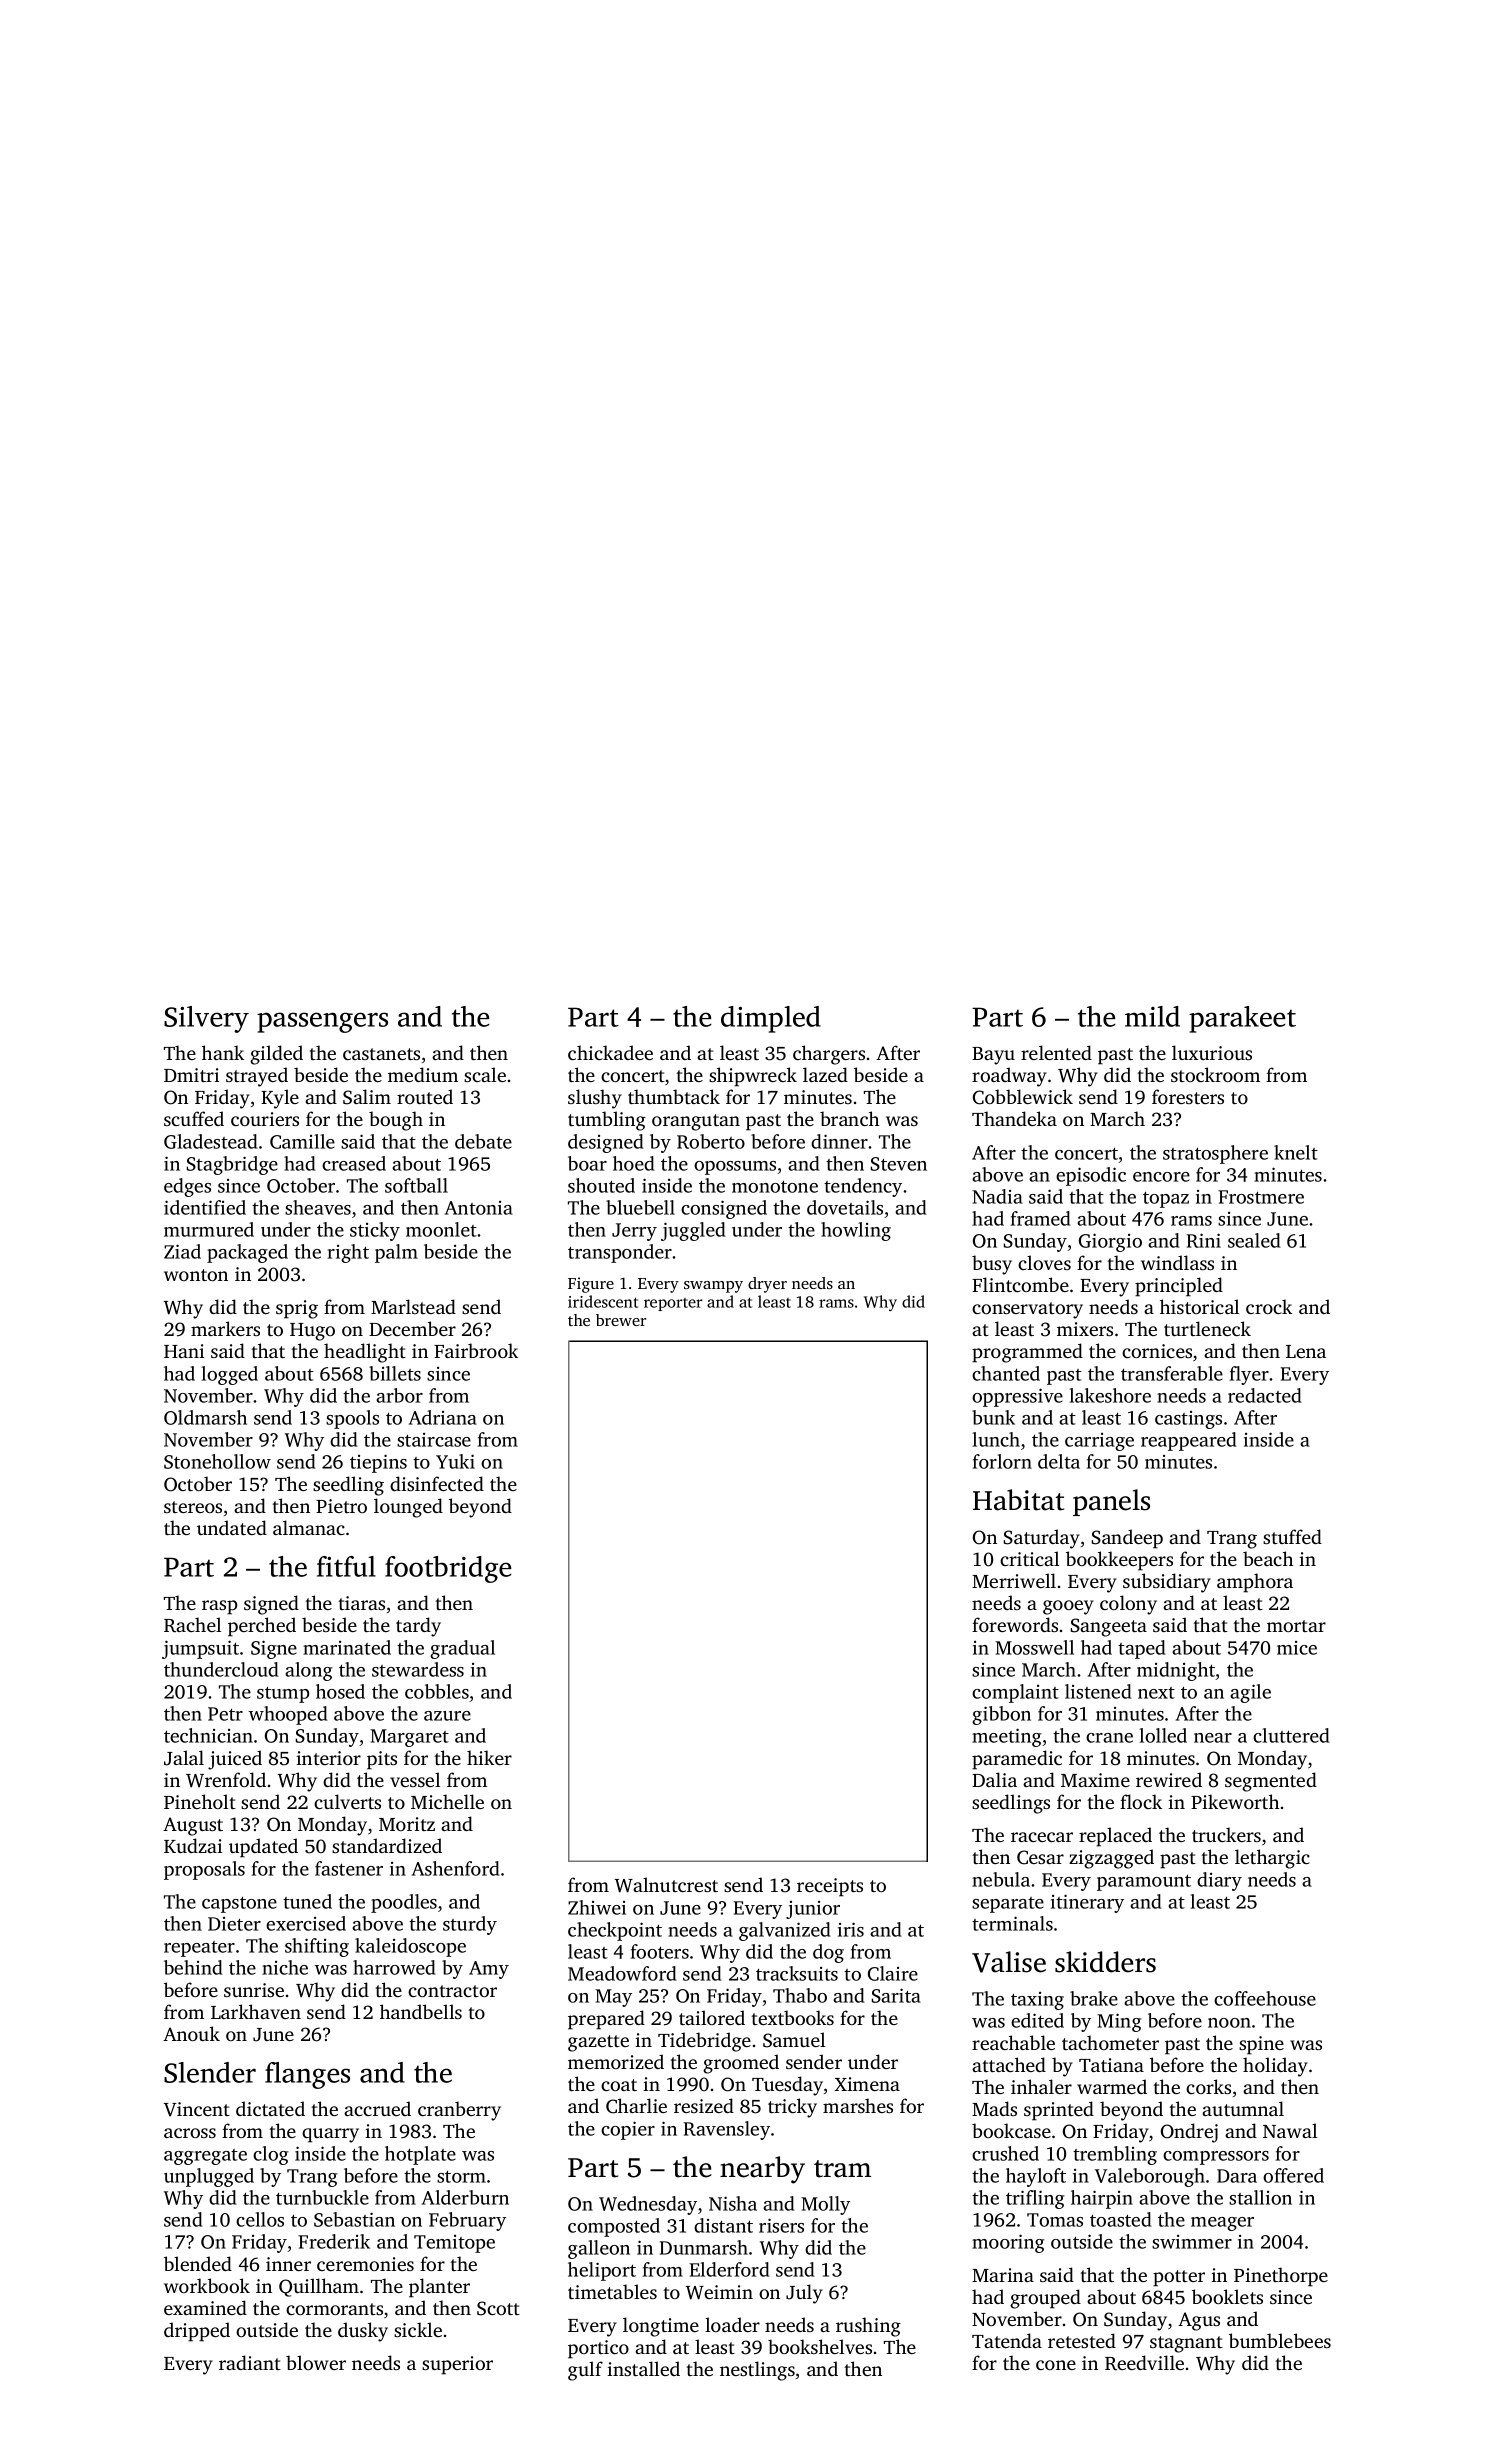 The width and height of the screenshot is (1496, 2464). What do you see at coordinates (1150, 2177) in the screenshot?
I see `Valeborough` at bounding box center [1150, 2177].
